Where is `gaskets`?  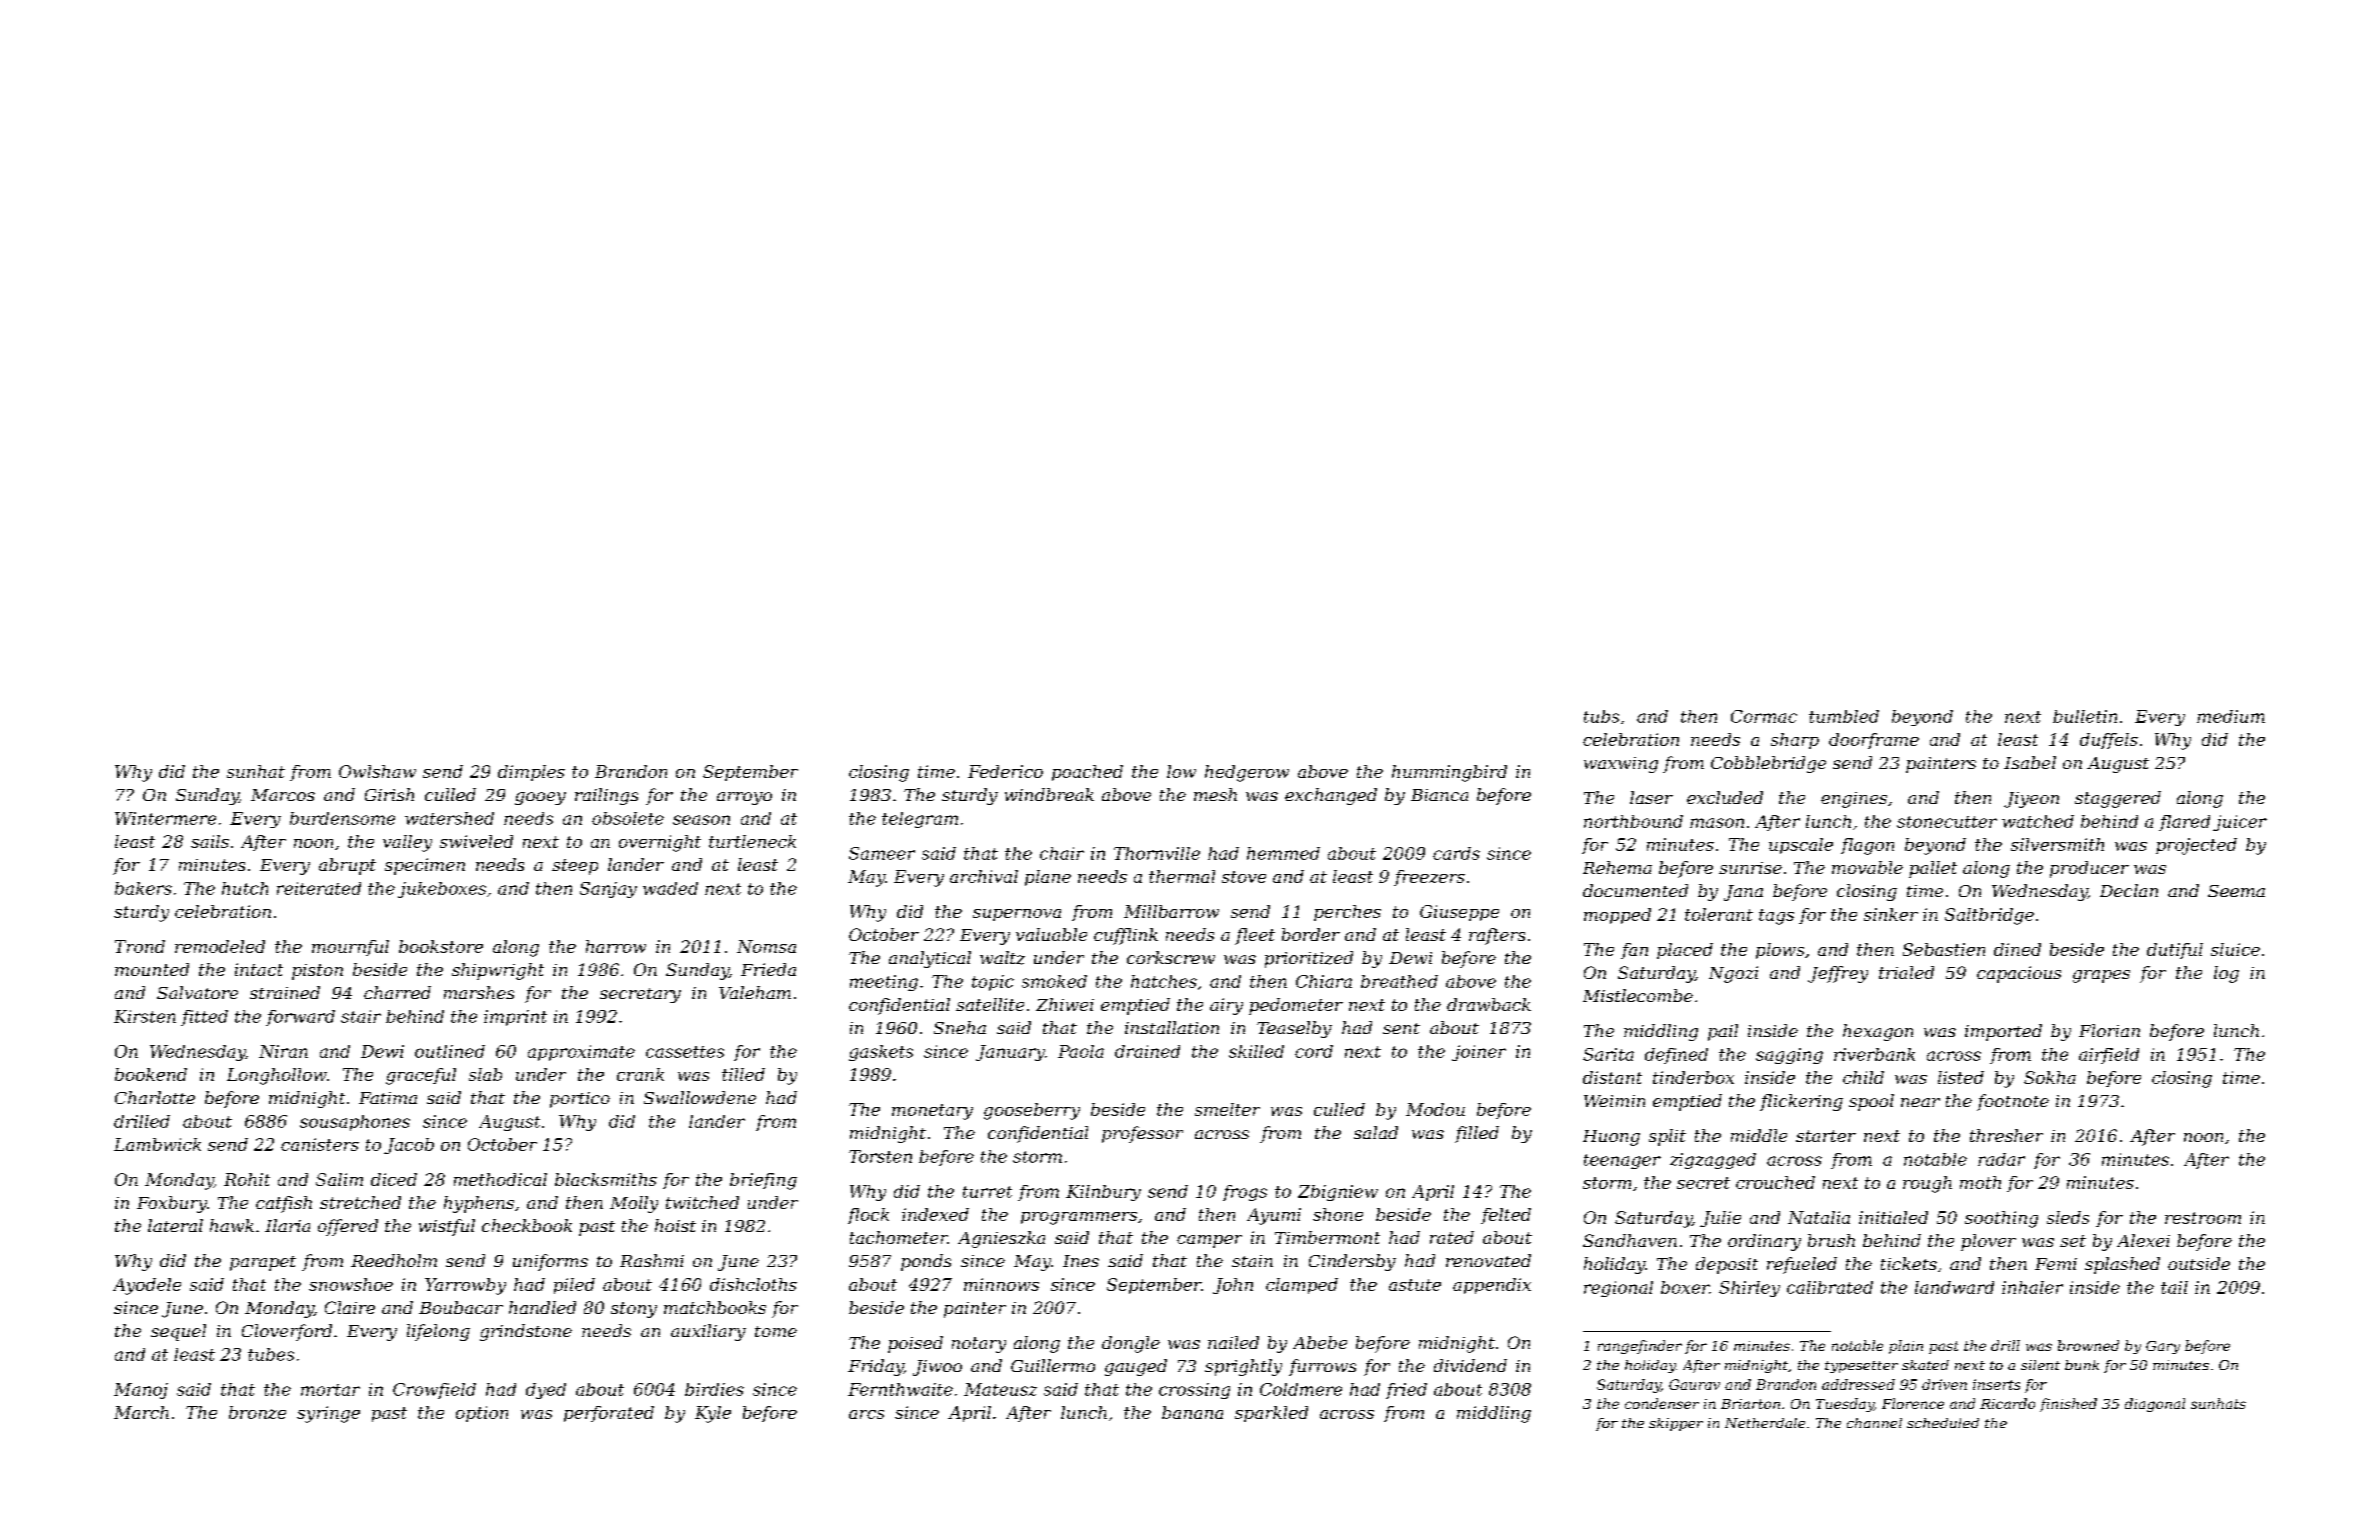
gaskets is located at coordinates (881, 1053).
